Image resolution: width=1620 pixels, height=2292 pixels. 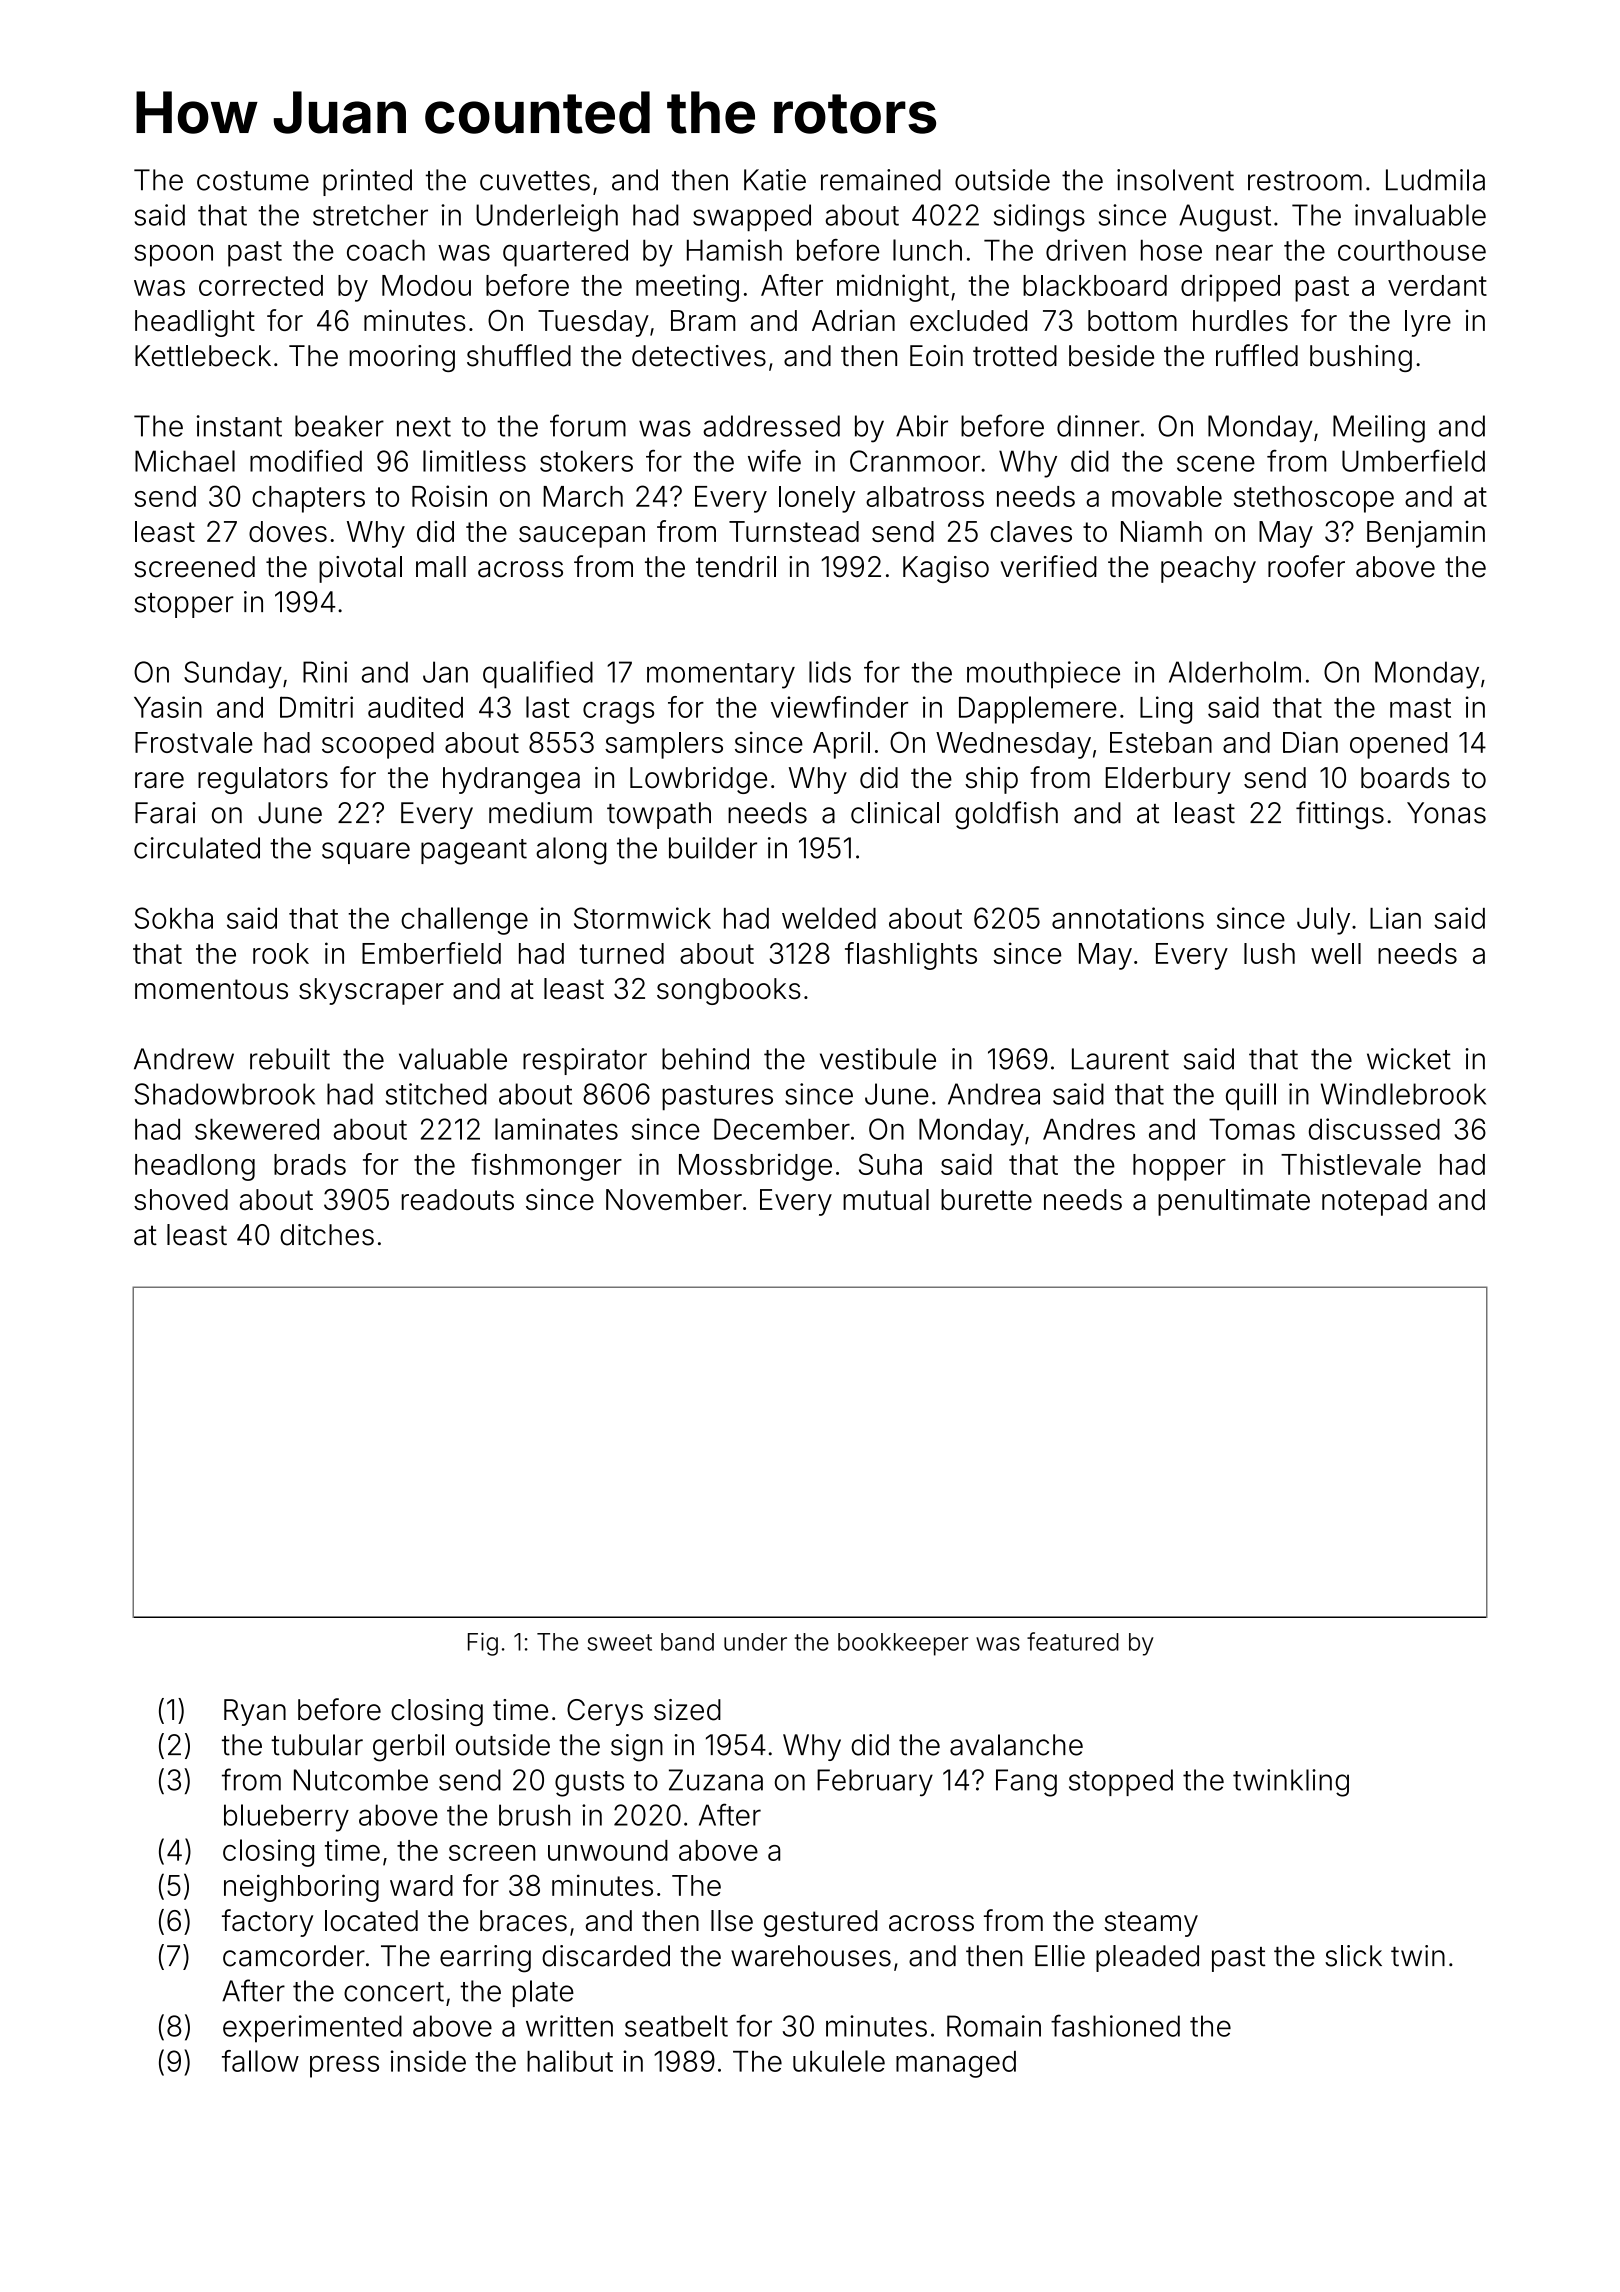 What do you see at coordinates (674, 1199) in the screenshot?
I see `November` at bounding box center [674, 1199].
